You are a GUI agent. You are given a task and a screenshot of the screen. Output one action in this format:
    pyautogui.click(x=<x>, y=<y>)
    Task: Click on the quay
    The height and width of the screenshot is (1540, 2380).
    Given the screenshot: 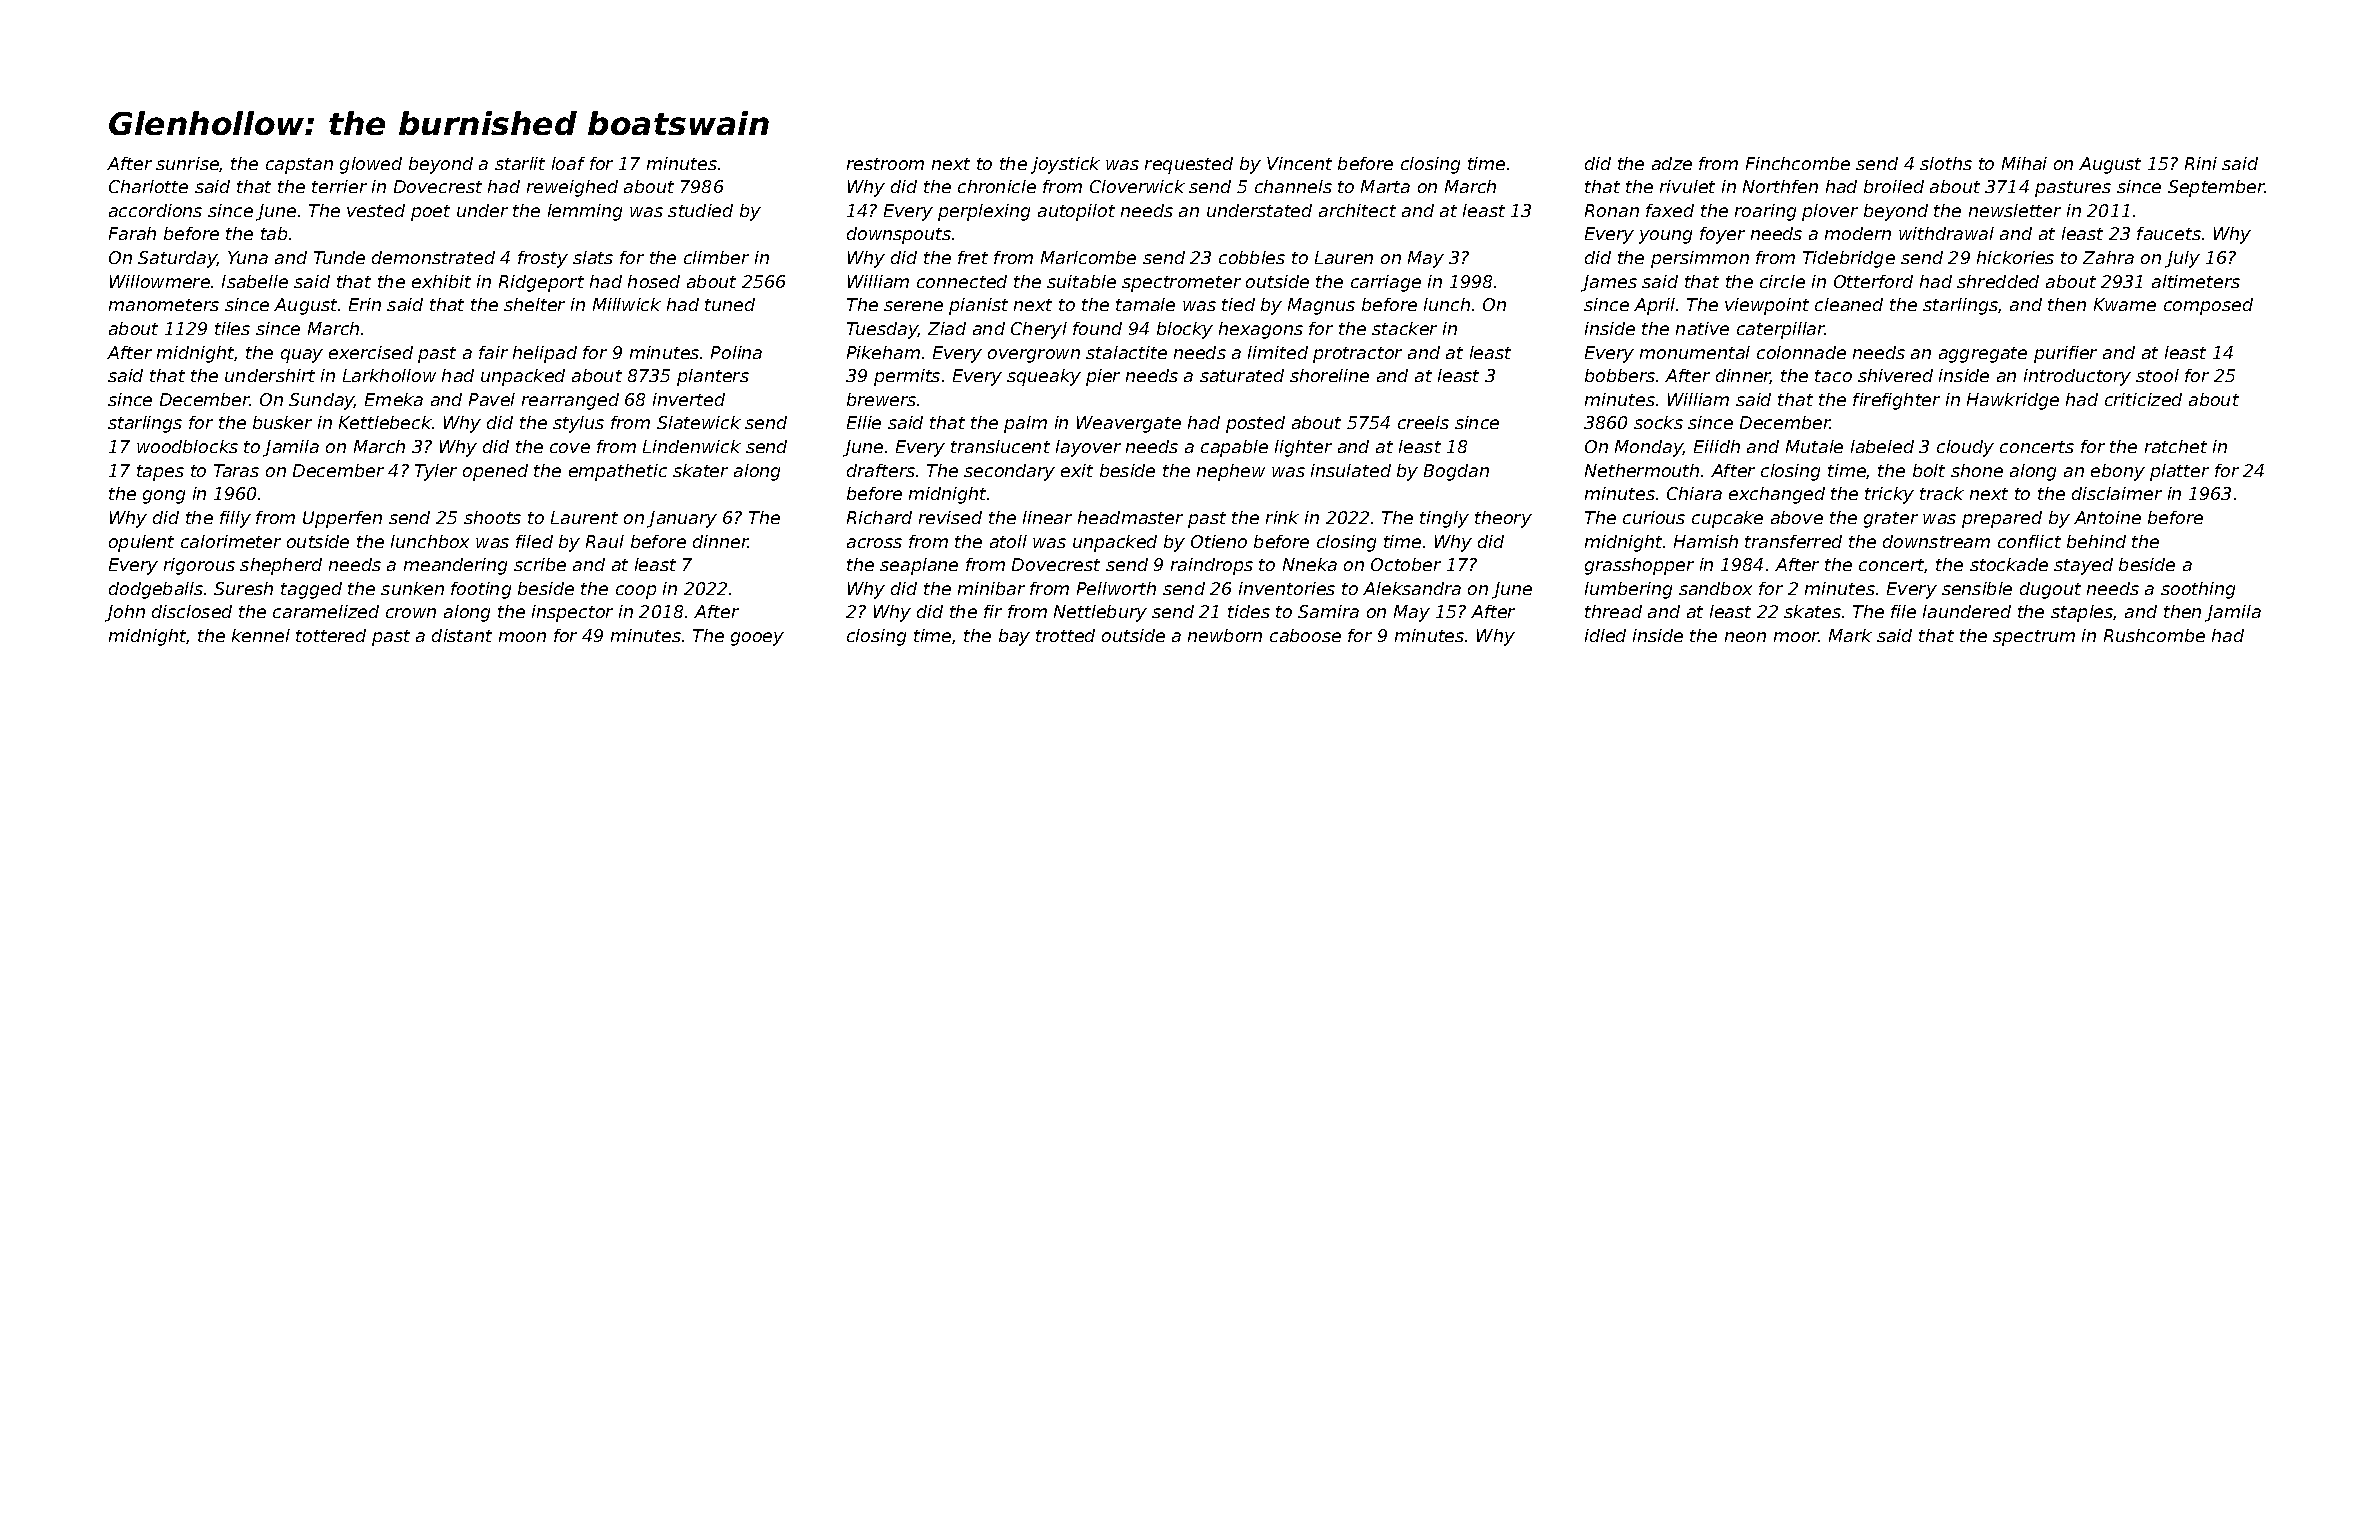 What is the action you would take?
    pyautogui.click(x=302, y=356)
